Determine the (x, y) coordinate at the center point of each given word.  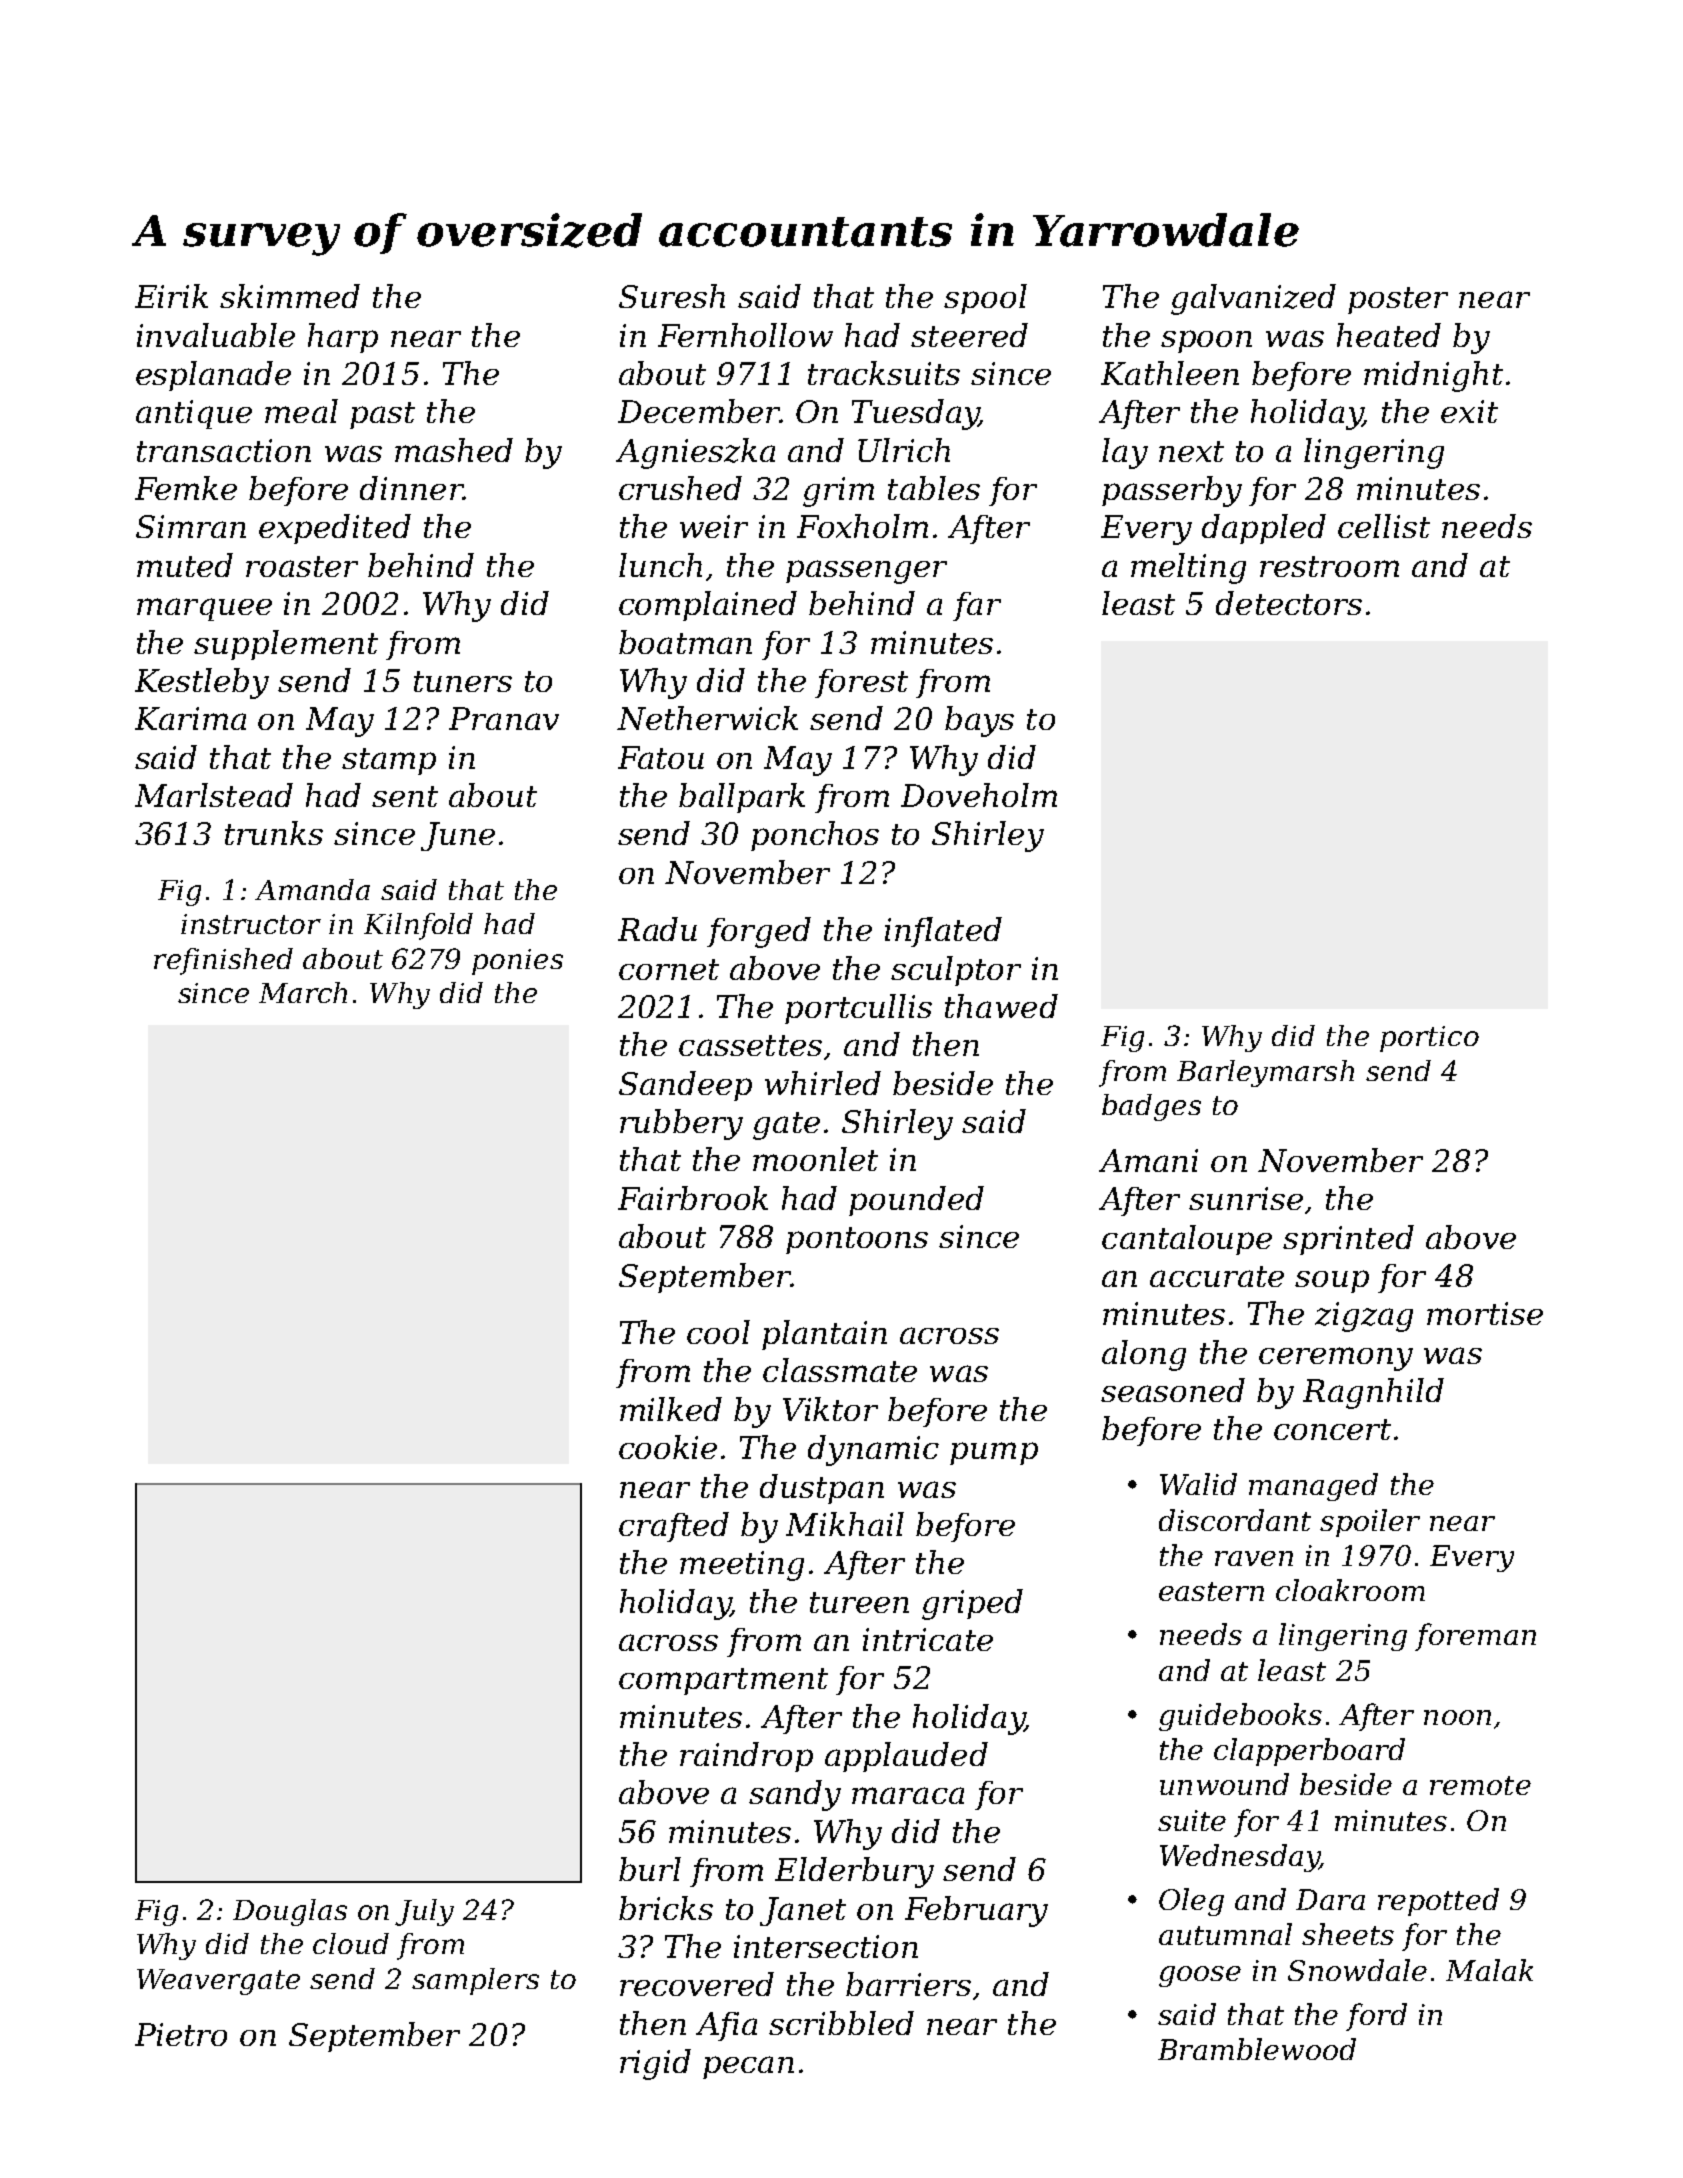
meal (301, 411)
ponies (517, 962)
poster (1398, 300)
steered (969, 335)
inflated (943, 932)
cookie (668, 1447)
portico (1429, 1039)
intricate (928, 1639)
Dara (1330, 1899)
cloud (351, 1943)
